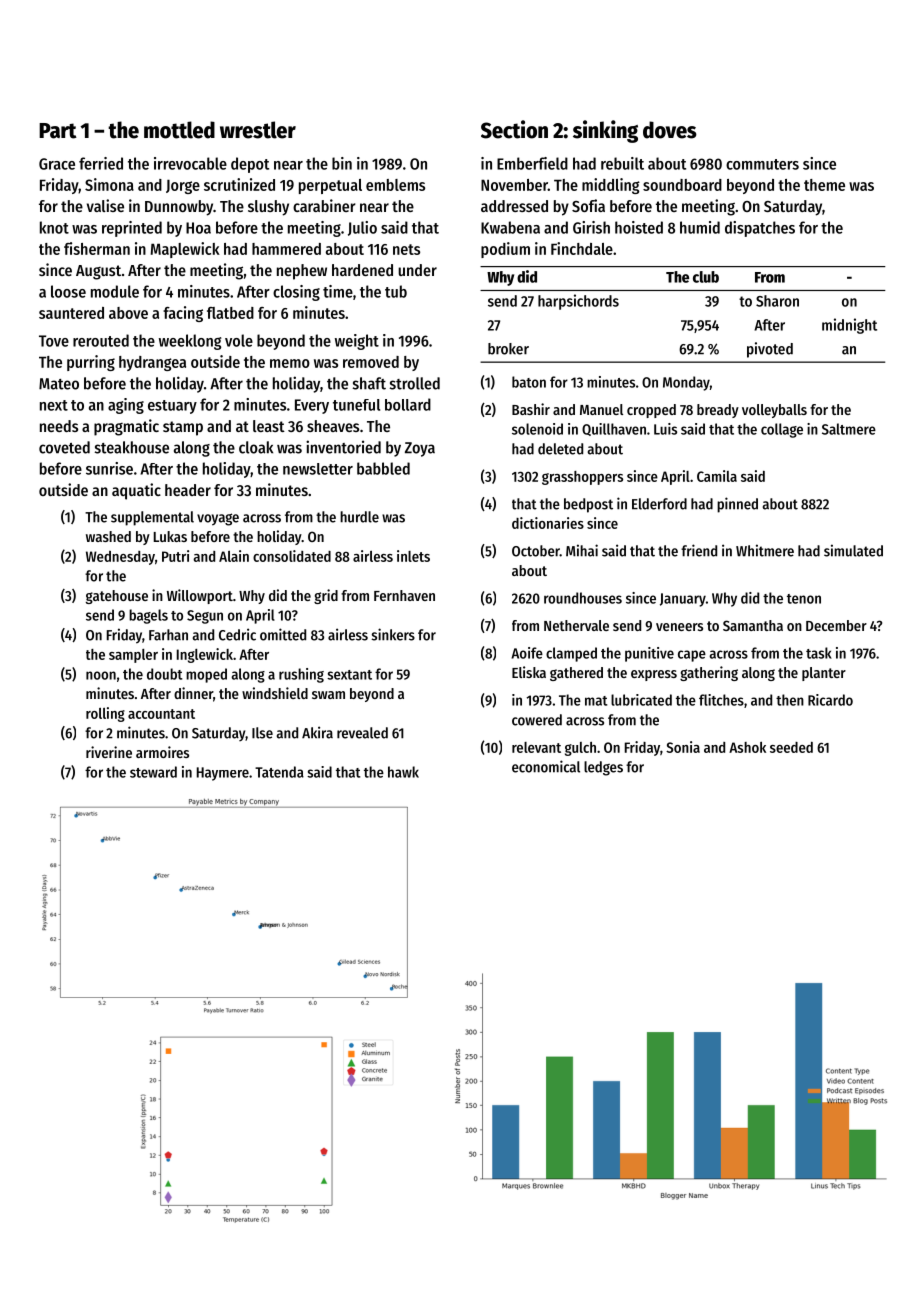 This document has height=1308, width=924. What do you see at coordinates (791, 747) in the document?
I see `seeded` at bounding box center [791, 747].
